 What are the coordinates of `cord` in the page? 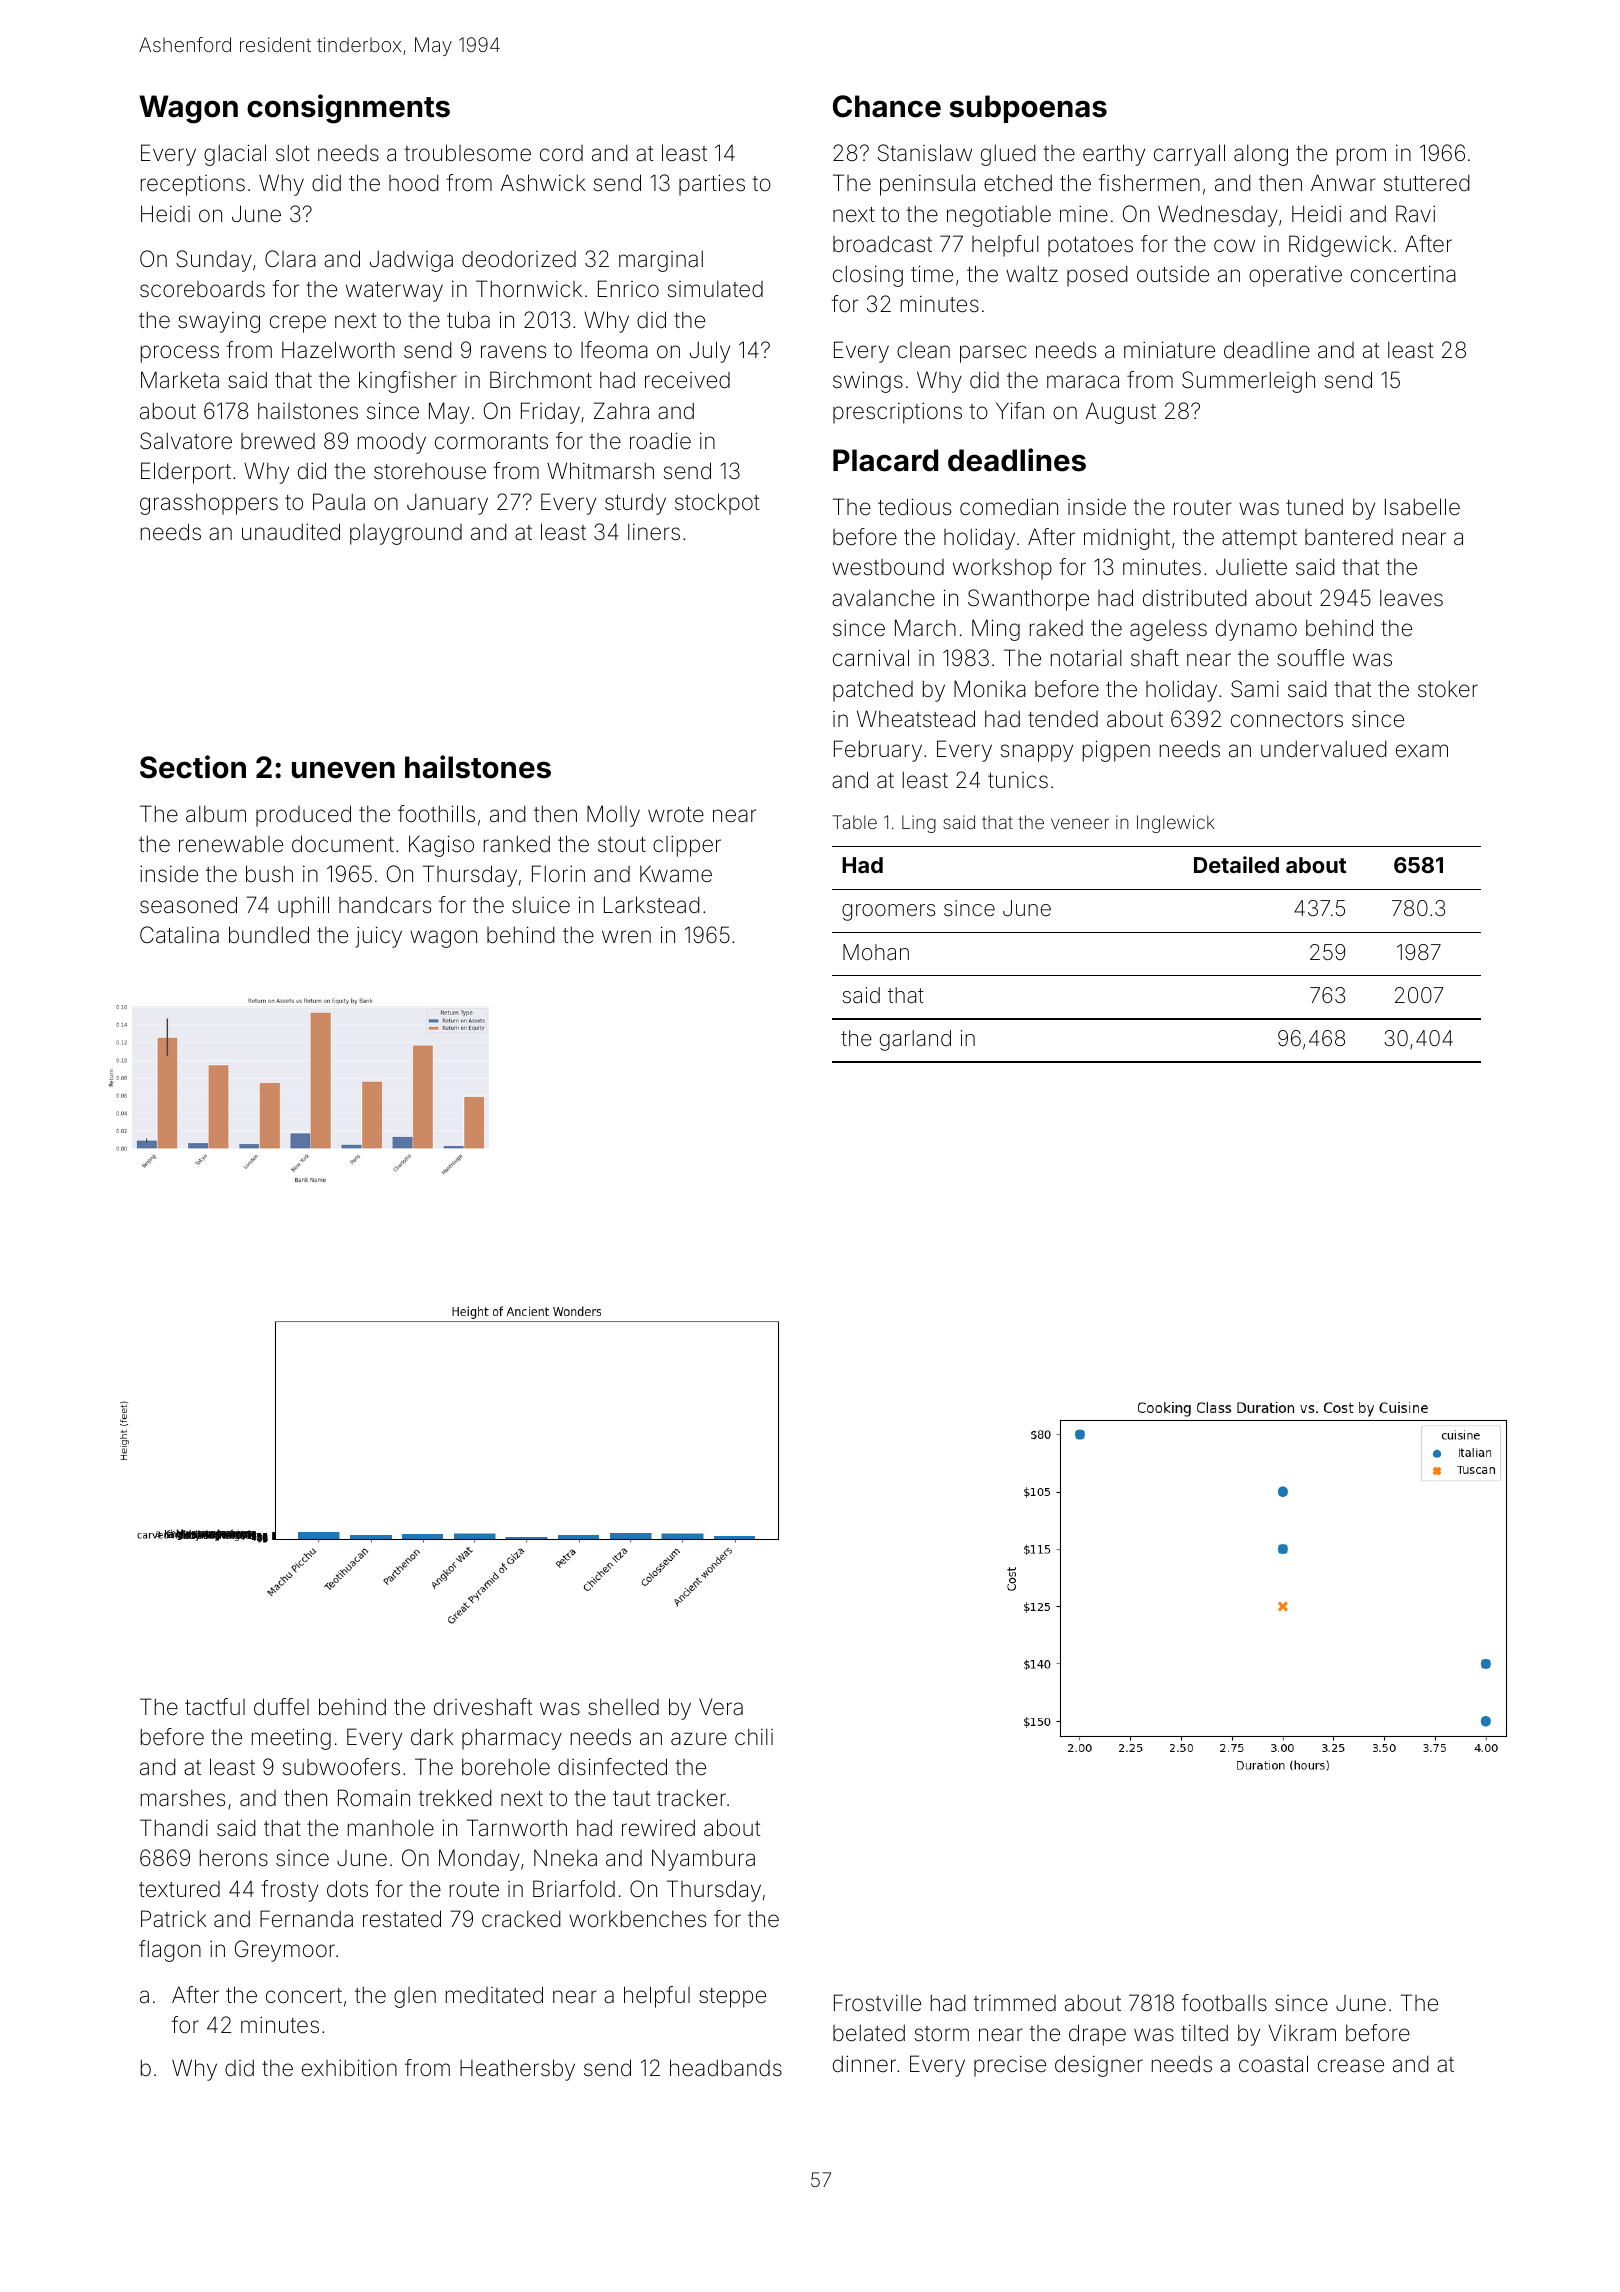 It's located at (561, 153).
